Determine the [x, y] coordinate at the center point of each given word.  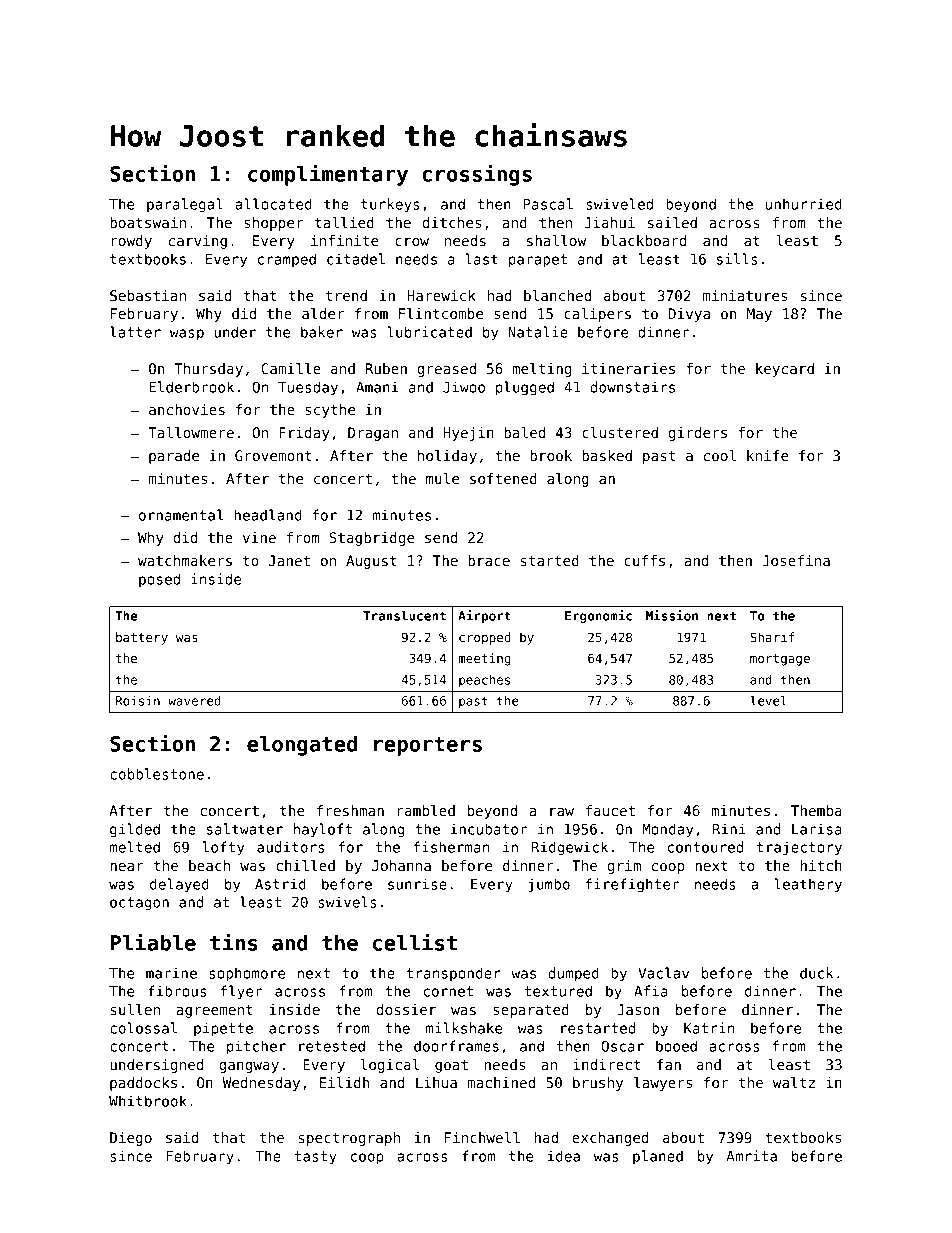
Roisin [138, 701]
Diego [131, 1139]
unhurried [804, 204]
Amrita [751, 1156]
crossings [477, 175]
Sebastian [148, 295]
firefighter [632, 885]
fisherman [451, 847]
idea [564, 1156]
